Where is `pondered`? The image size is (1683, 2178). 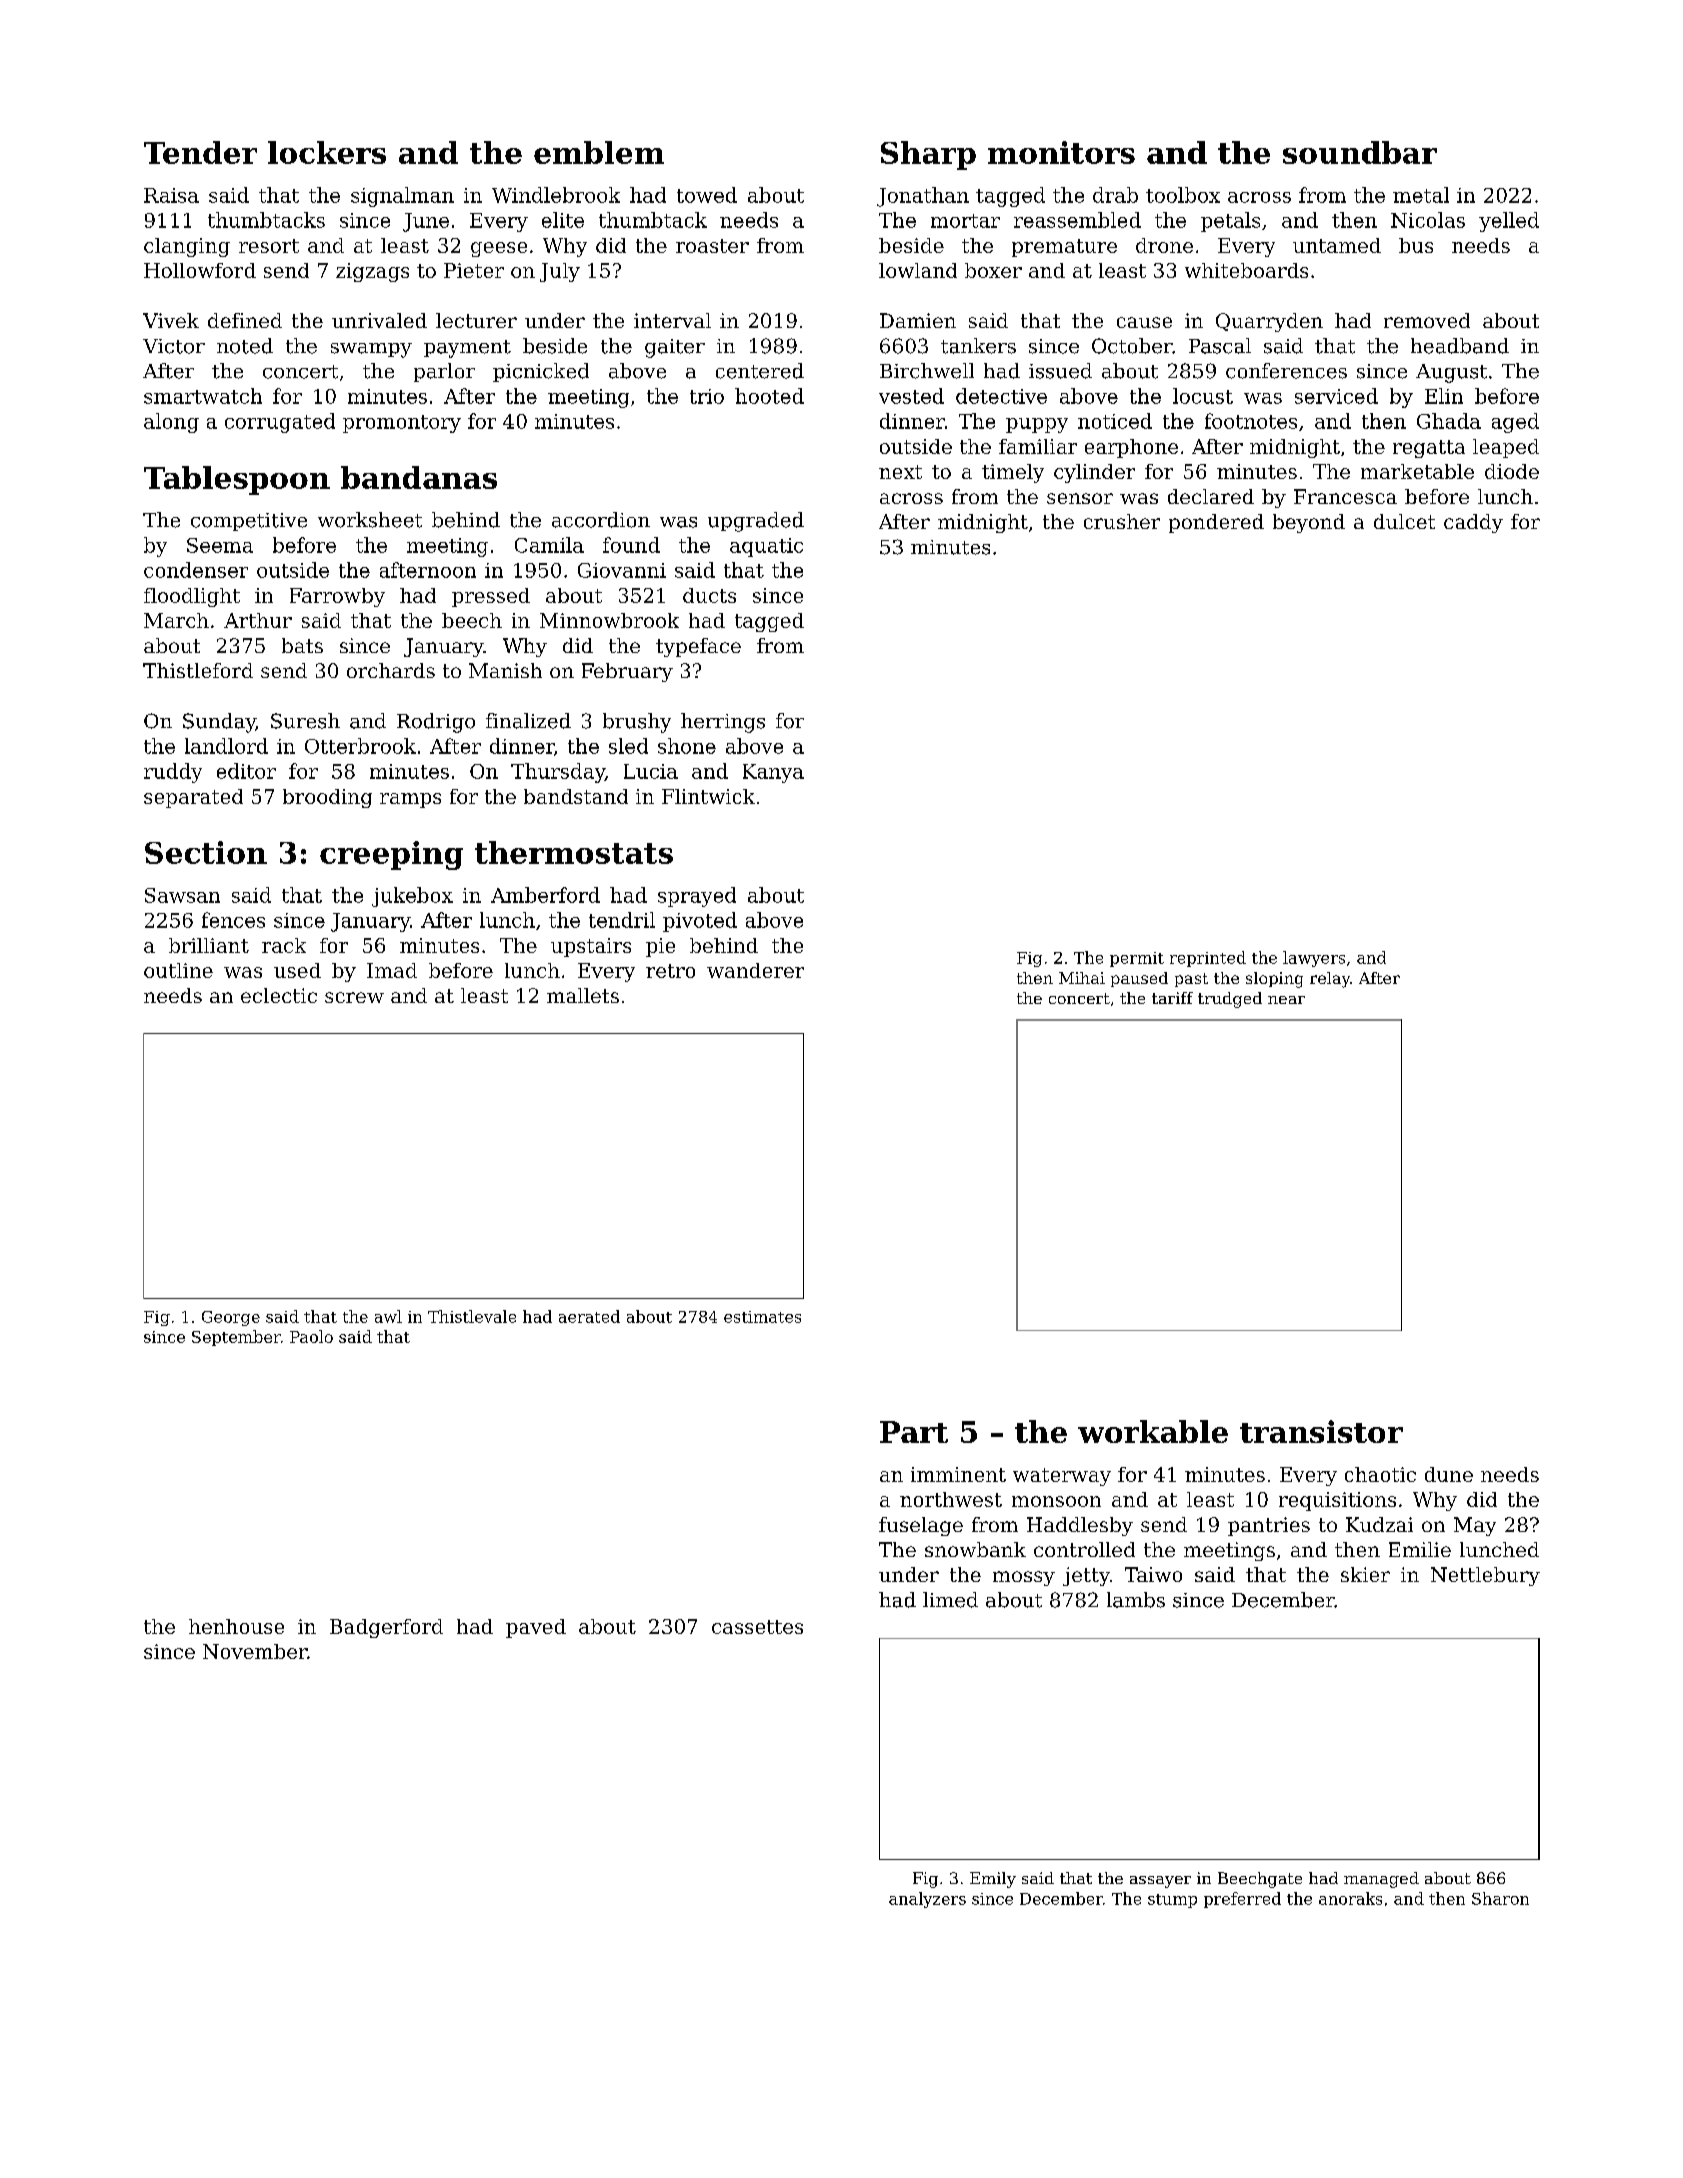
pondered is located at coordinates (1216, 523).
